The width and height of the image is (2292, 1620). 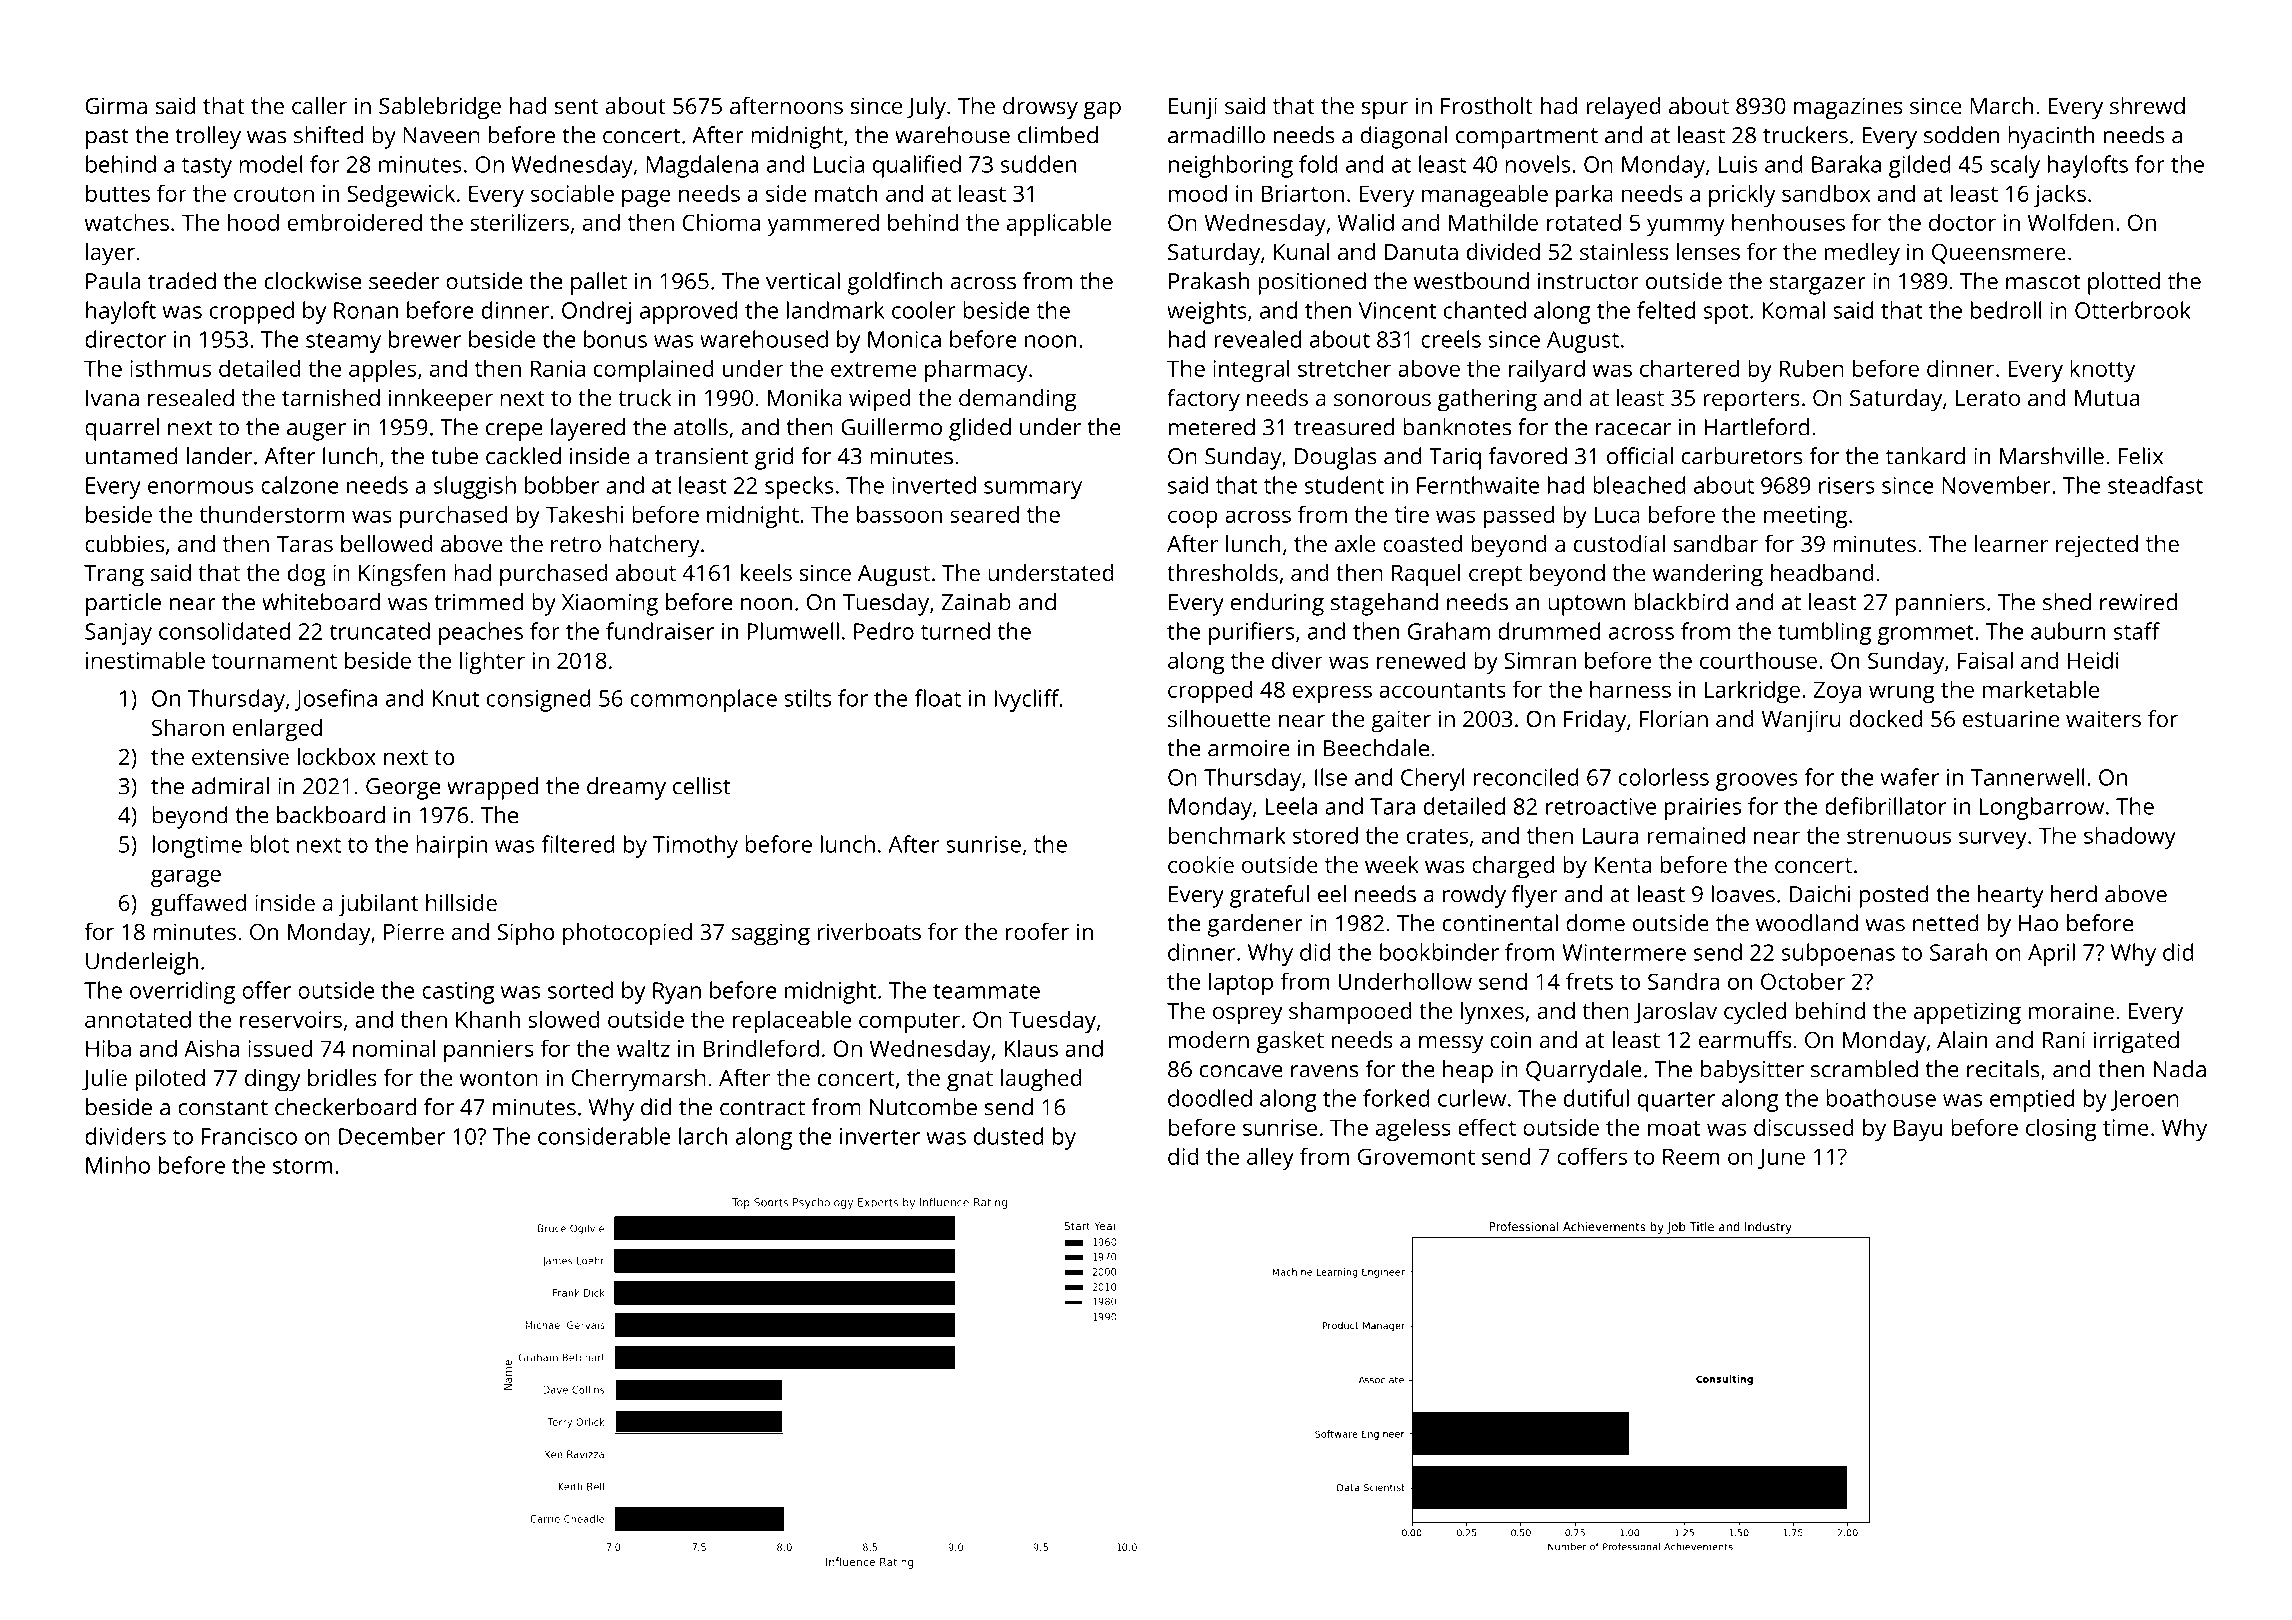 I want to click on Eunji, so click(x=1193, y=108).
